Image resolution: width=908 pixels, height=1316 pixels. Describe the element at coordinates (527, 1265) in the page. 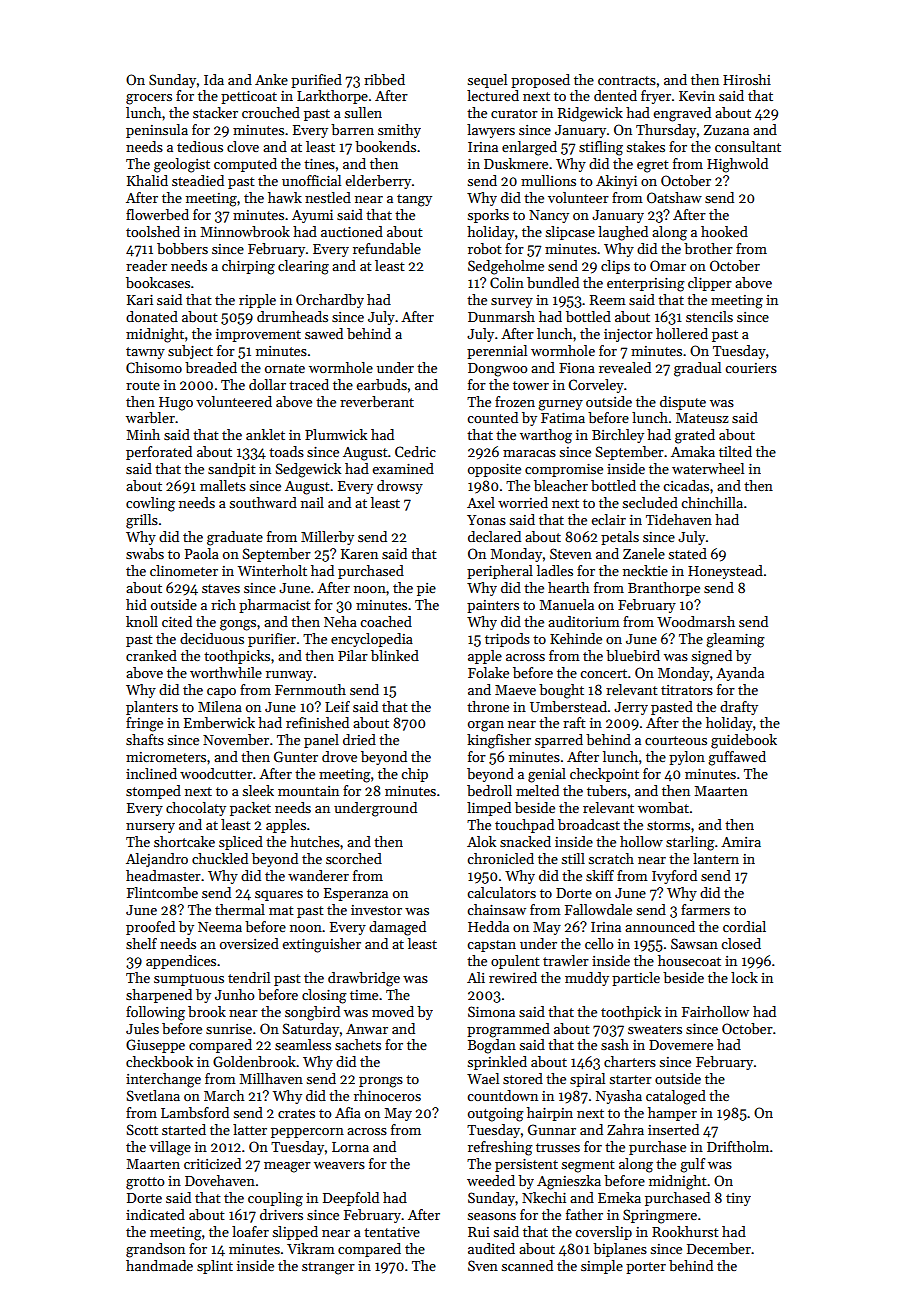

I see `scanned` at that location.
